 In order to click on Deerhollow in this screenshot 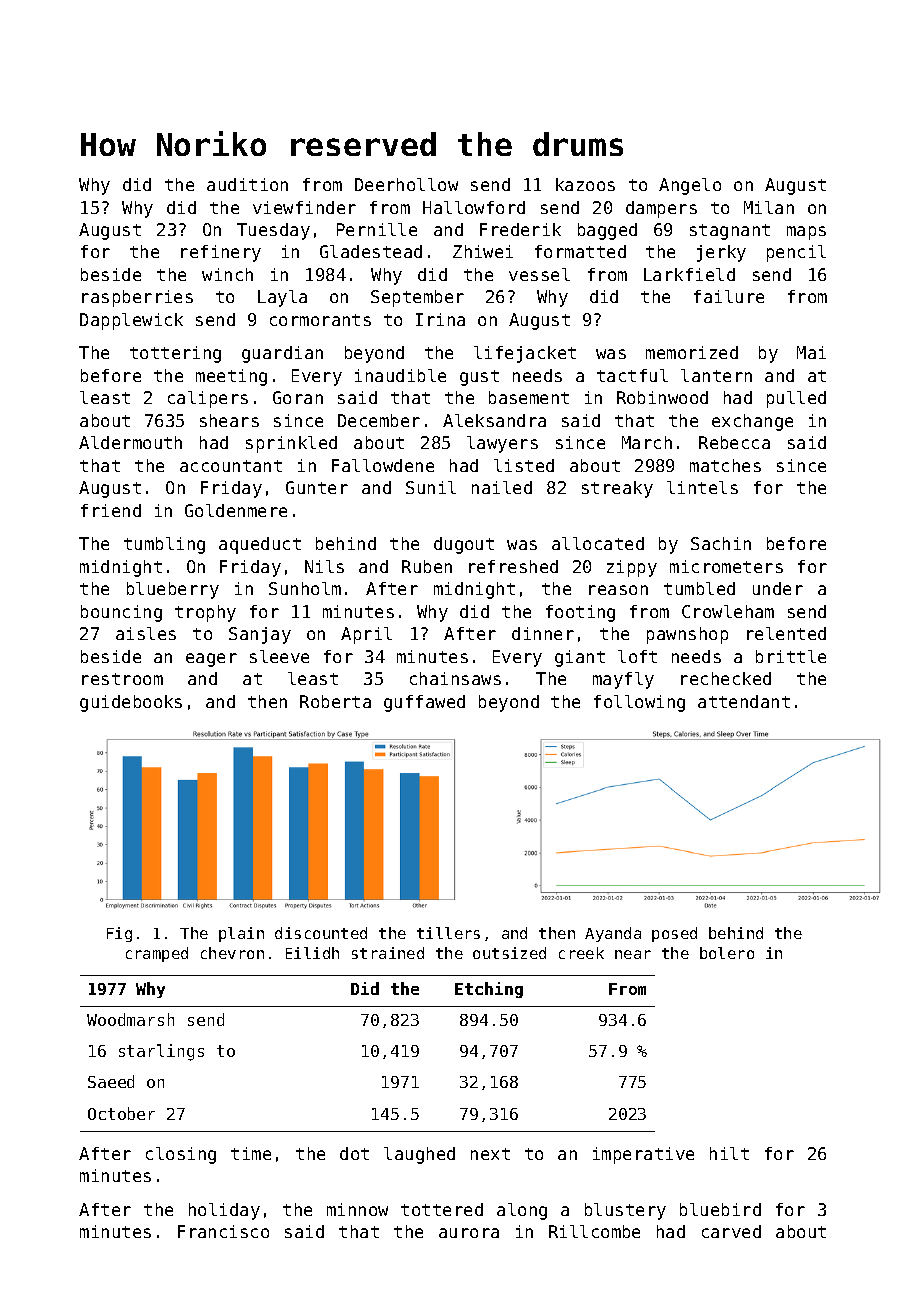, I will do `click(406, 184)`.
